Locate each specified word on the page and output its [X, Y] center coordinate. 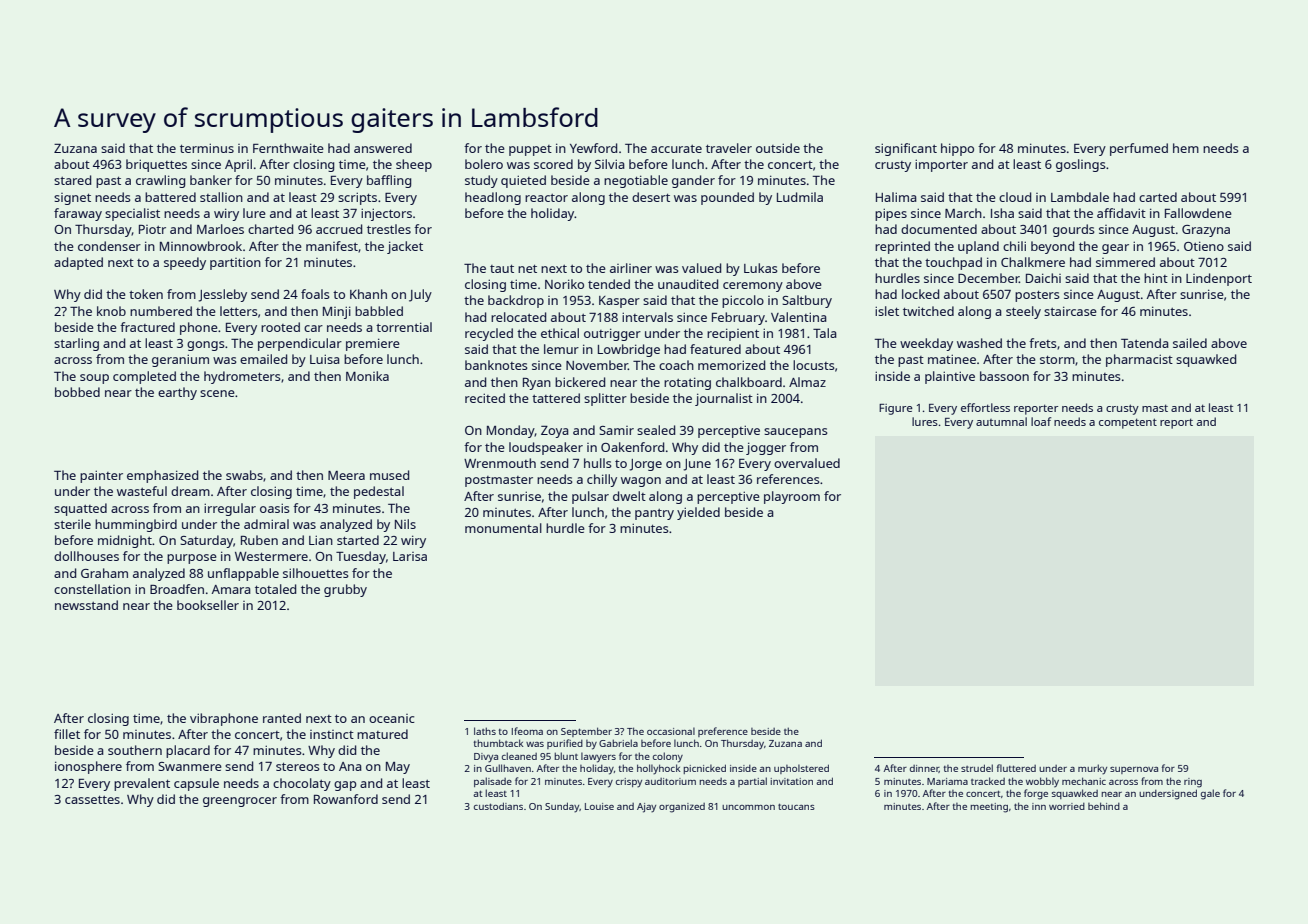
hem [1186, 148]
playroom [792, 497]
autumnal [1001, 421]
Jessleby [222, 295]
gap [345, 786]
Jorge [645, 465]
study [481, 181]
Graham [104, 573]
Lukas [761, 268]
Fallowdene [1198, 213]
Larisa [410, 556]
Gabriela [618, 743]
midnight [125, 541]
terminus [207, 148]
